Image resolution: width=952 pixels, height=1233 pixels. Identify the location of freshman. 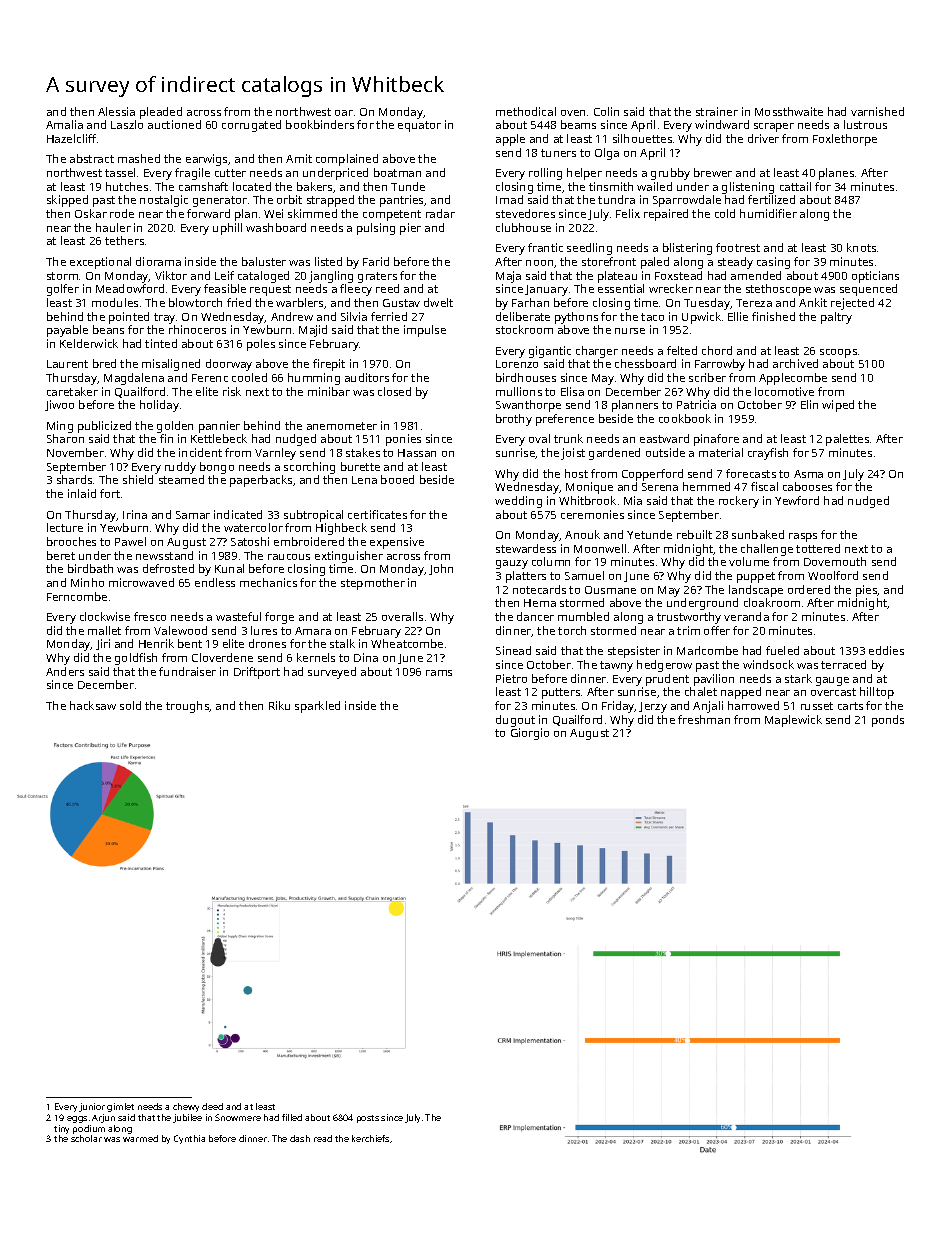
(704, 719).
